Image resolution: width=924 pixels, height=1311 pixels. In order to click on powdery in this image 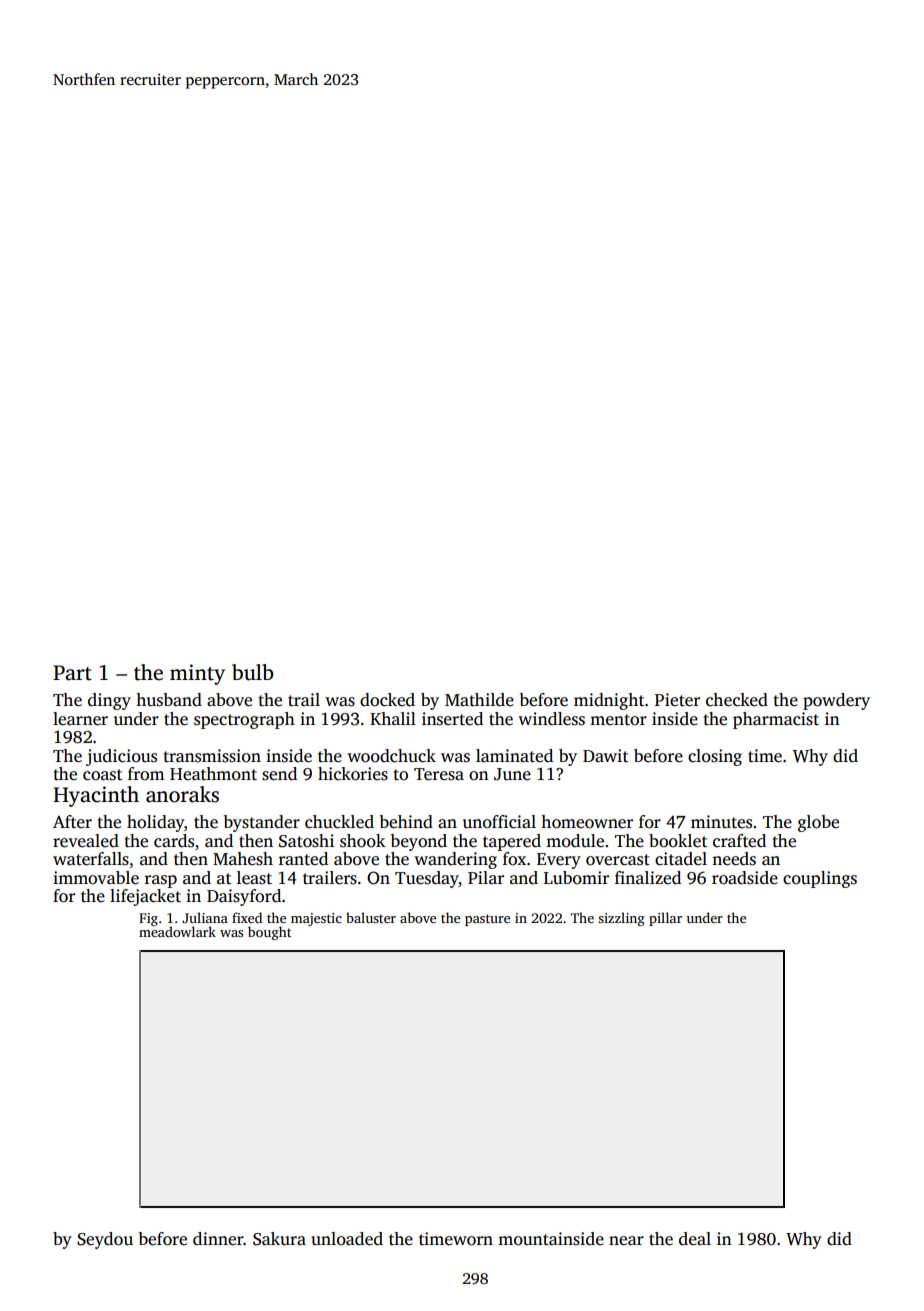, I will do `click(836, 701)`.
